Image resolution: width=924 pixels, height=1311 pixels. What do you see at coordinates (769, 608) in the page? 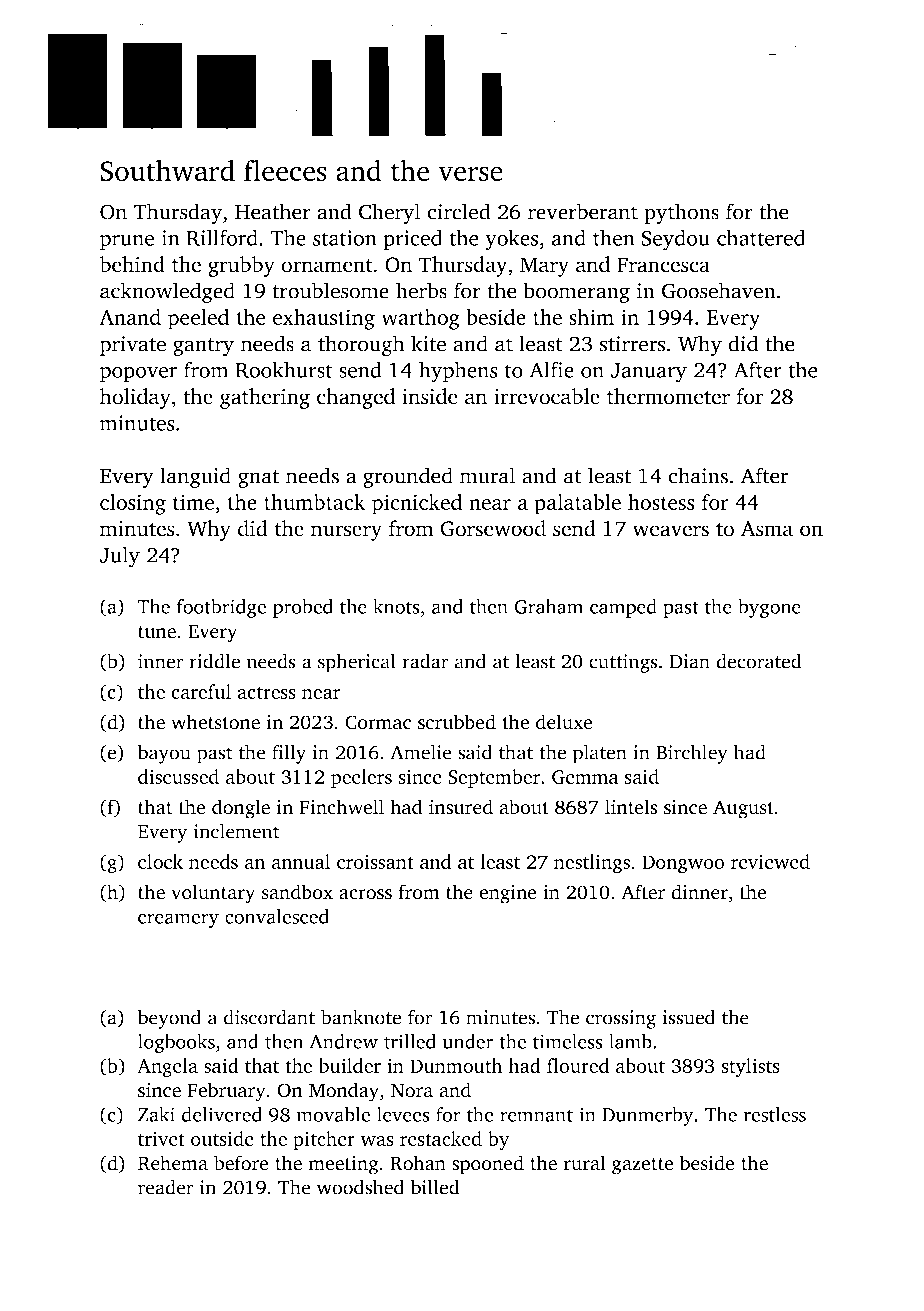
I see `bygone` at bounding box center [769, 608].
